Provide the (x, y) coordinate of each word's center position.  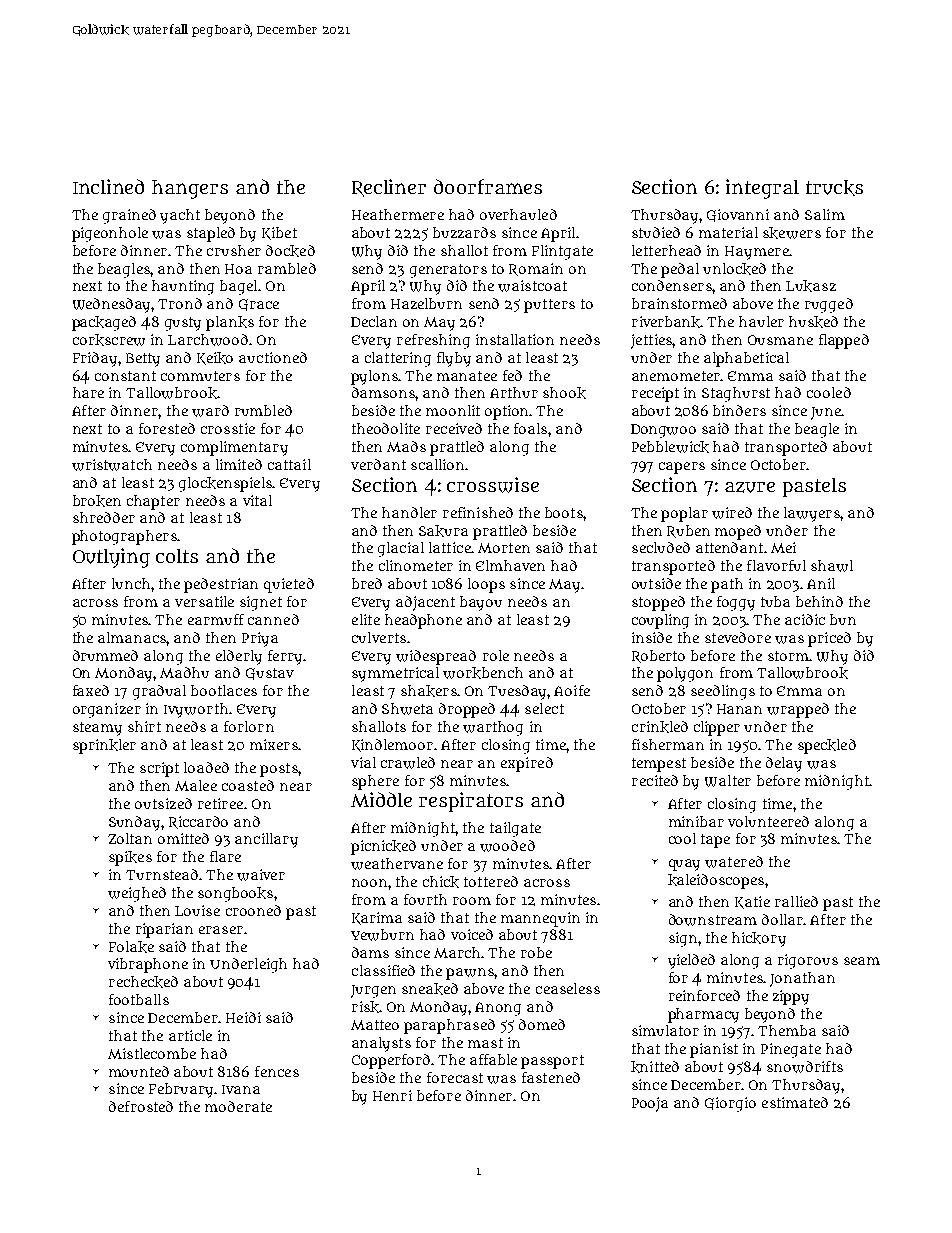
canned (273, 619)
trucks (834, 188)
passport (552, 1062)
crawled (408, 763)
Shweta (407, 709)
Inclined (108, 186)
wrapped (798, 710)
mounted (139, 1071)
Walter (728, 781)
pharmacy (703, 1015)
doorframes (488, 186)
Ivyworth (196, 710)
